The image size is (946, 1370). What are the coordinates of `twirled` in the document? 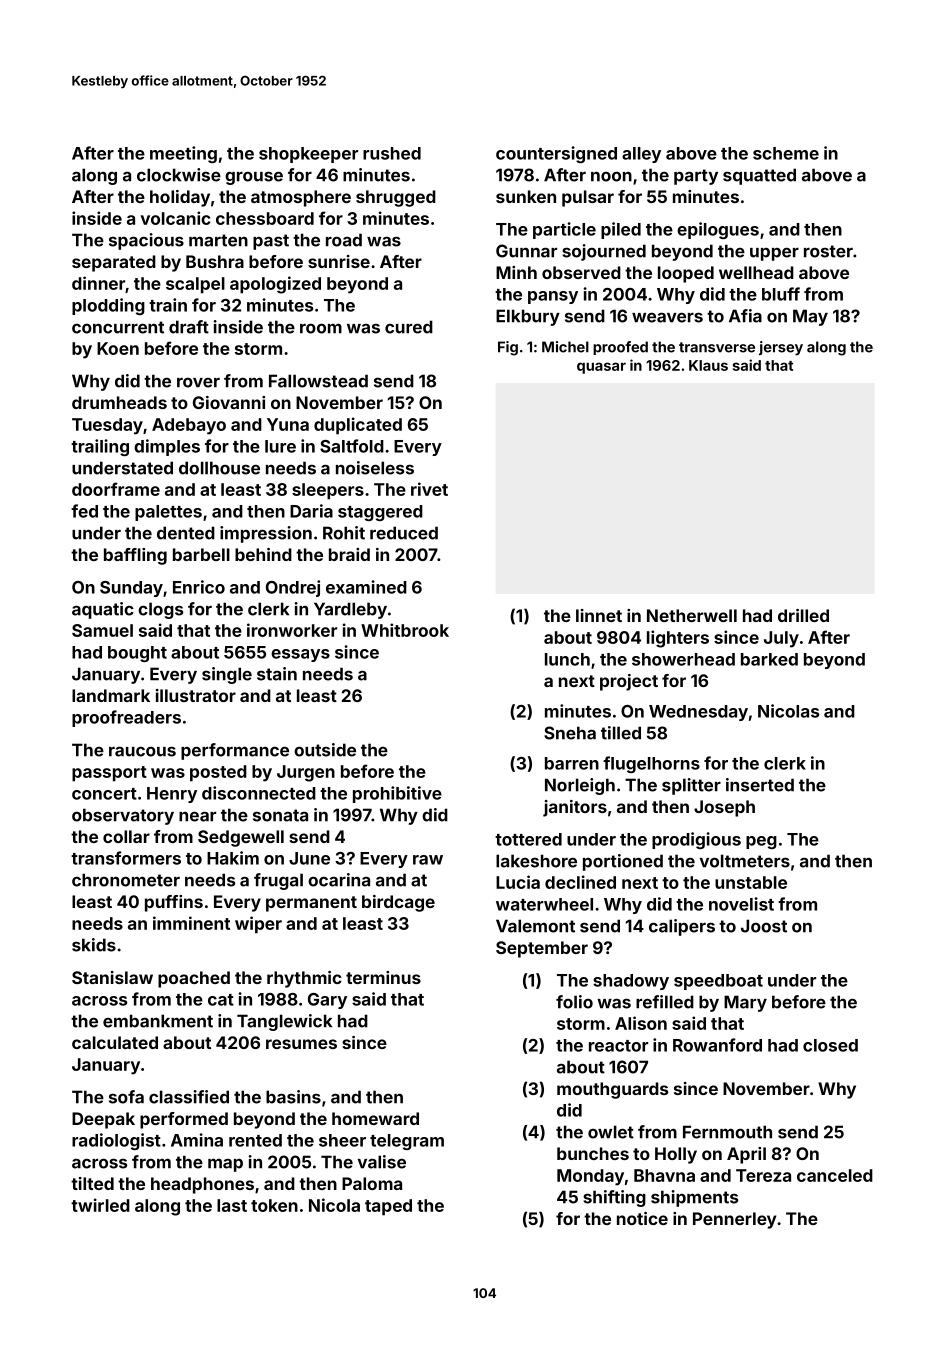 It's located at (100, 1205).
